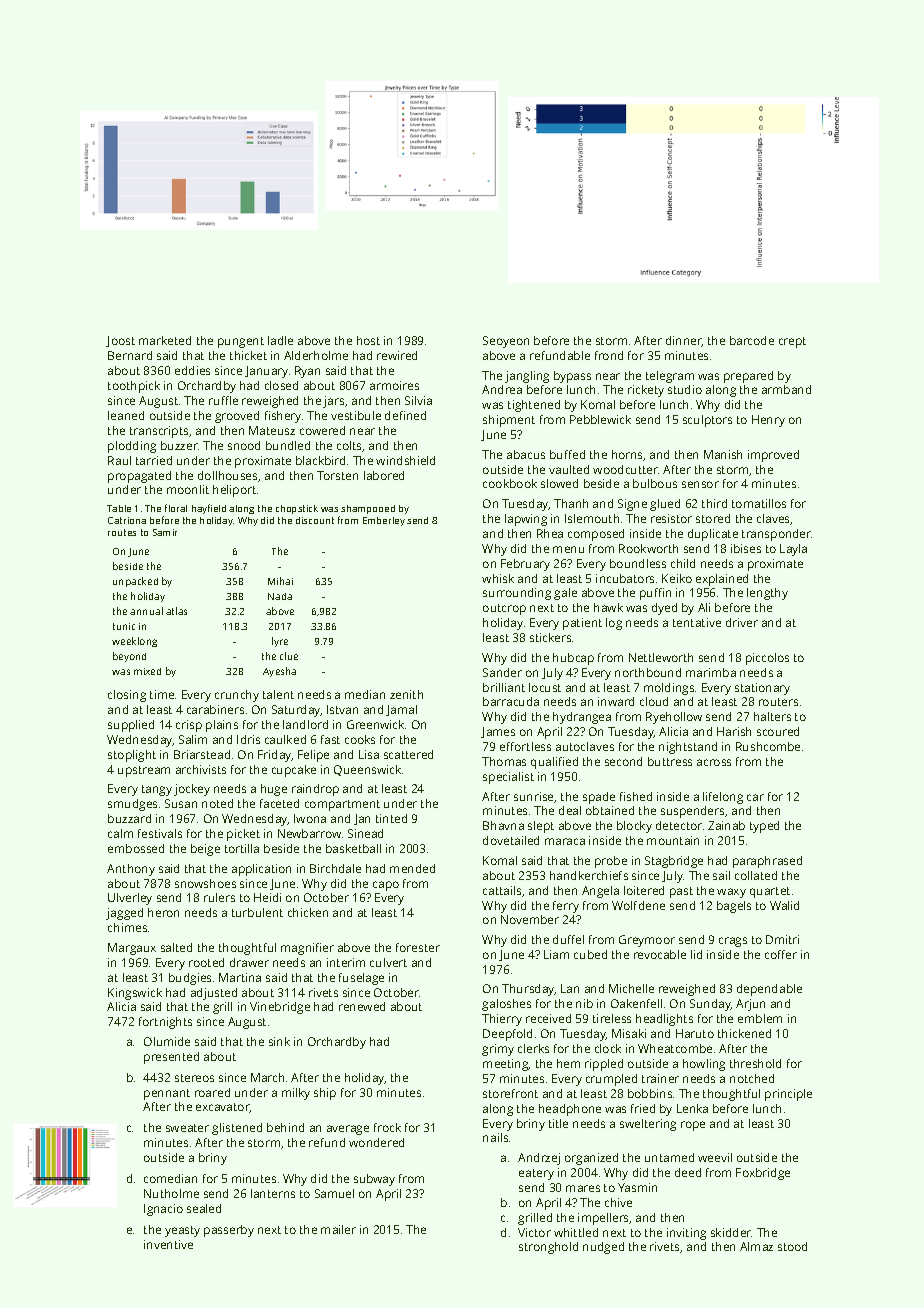 The width and height of the screenshot is (924, 1308). I want to click on log, so click(614, 624).
